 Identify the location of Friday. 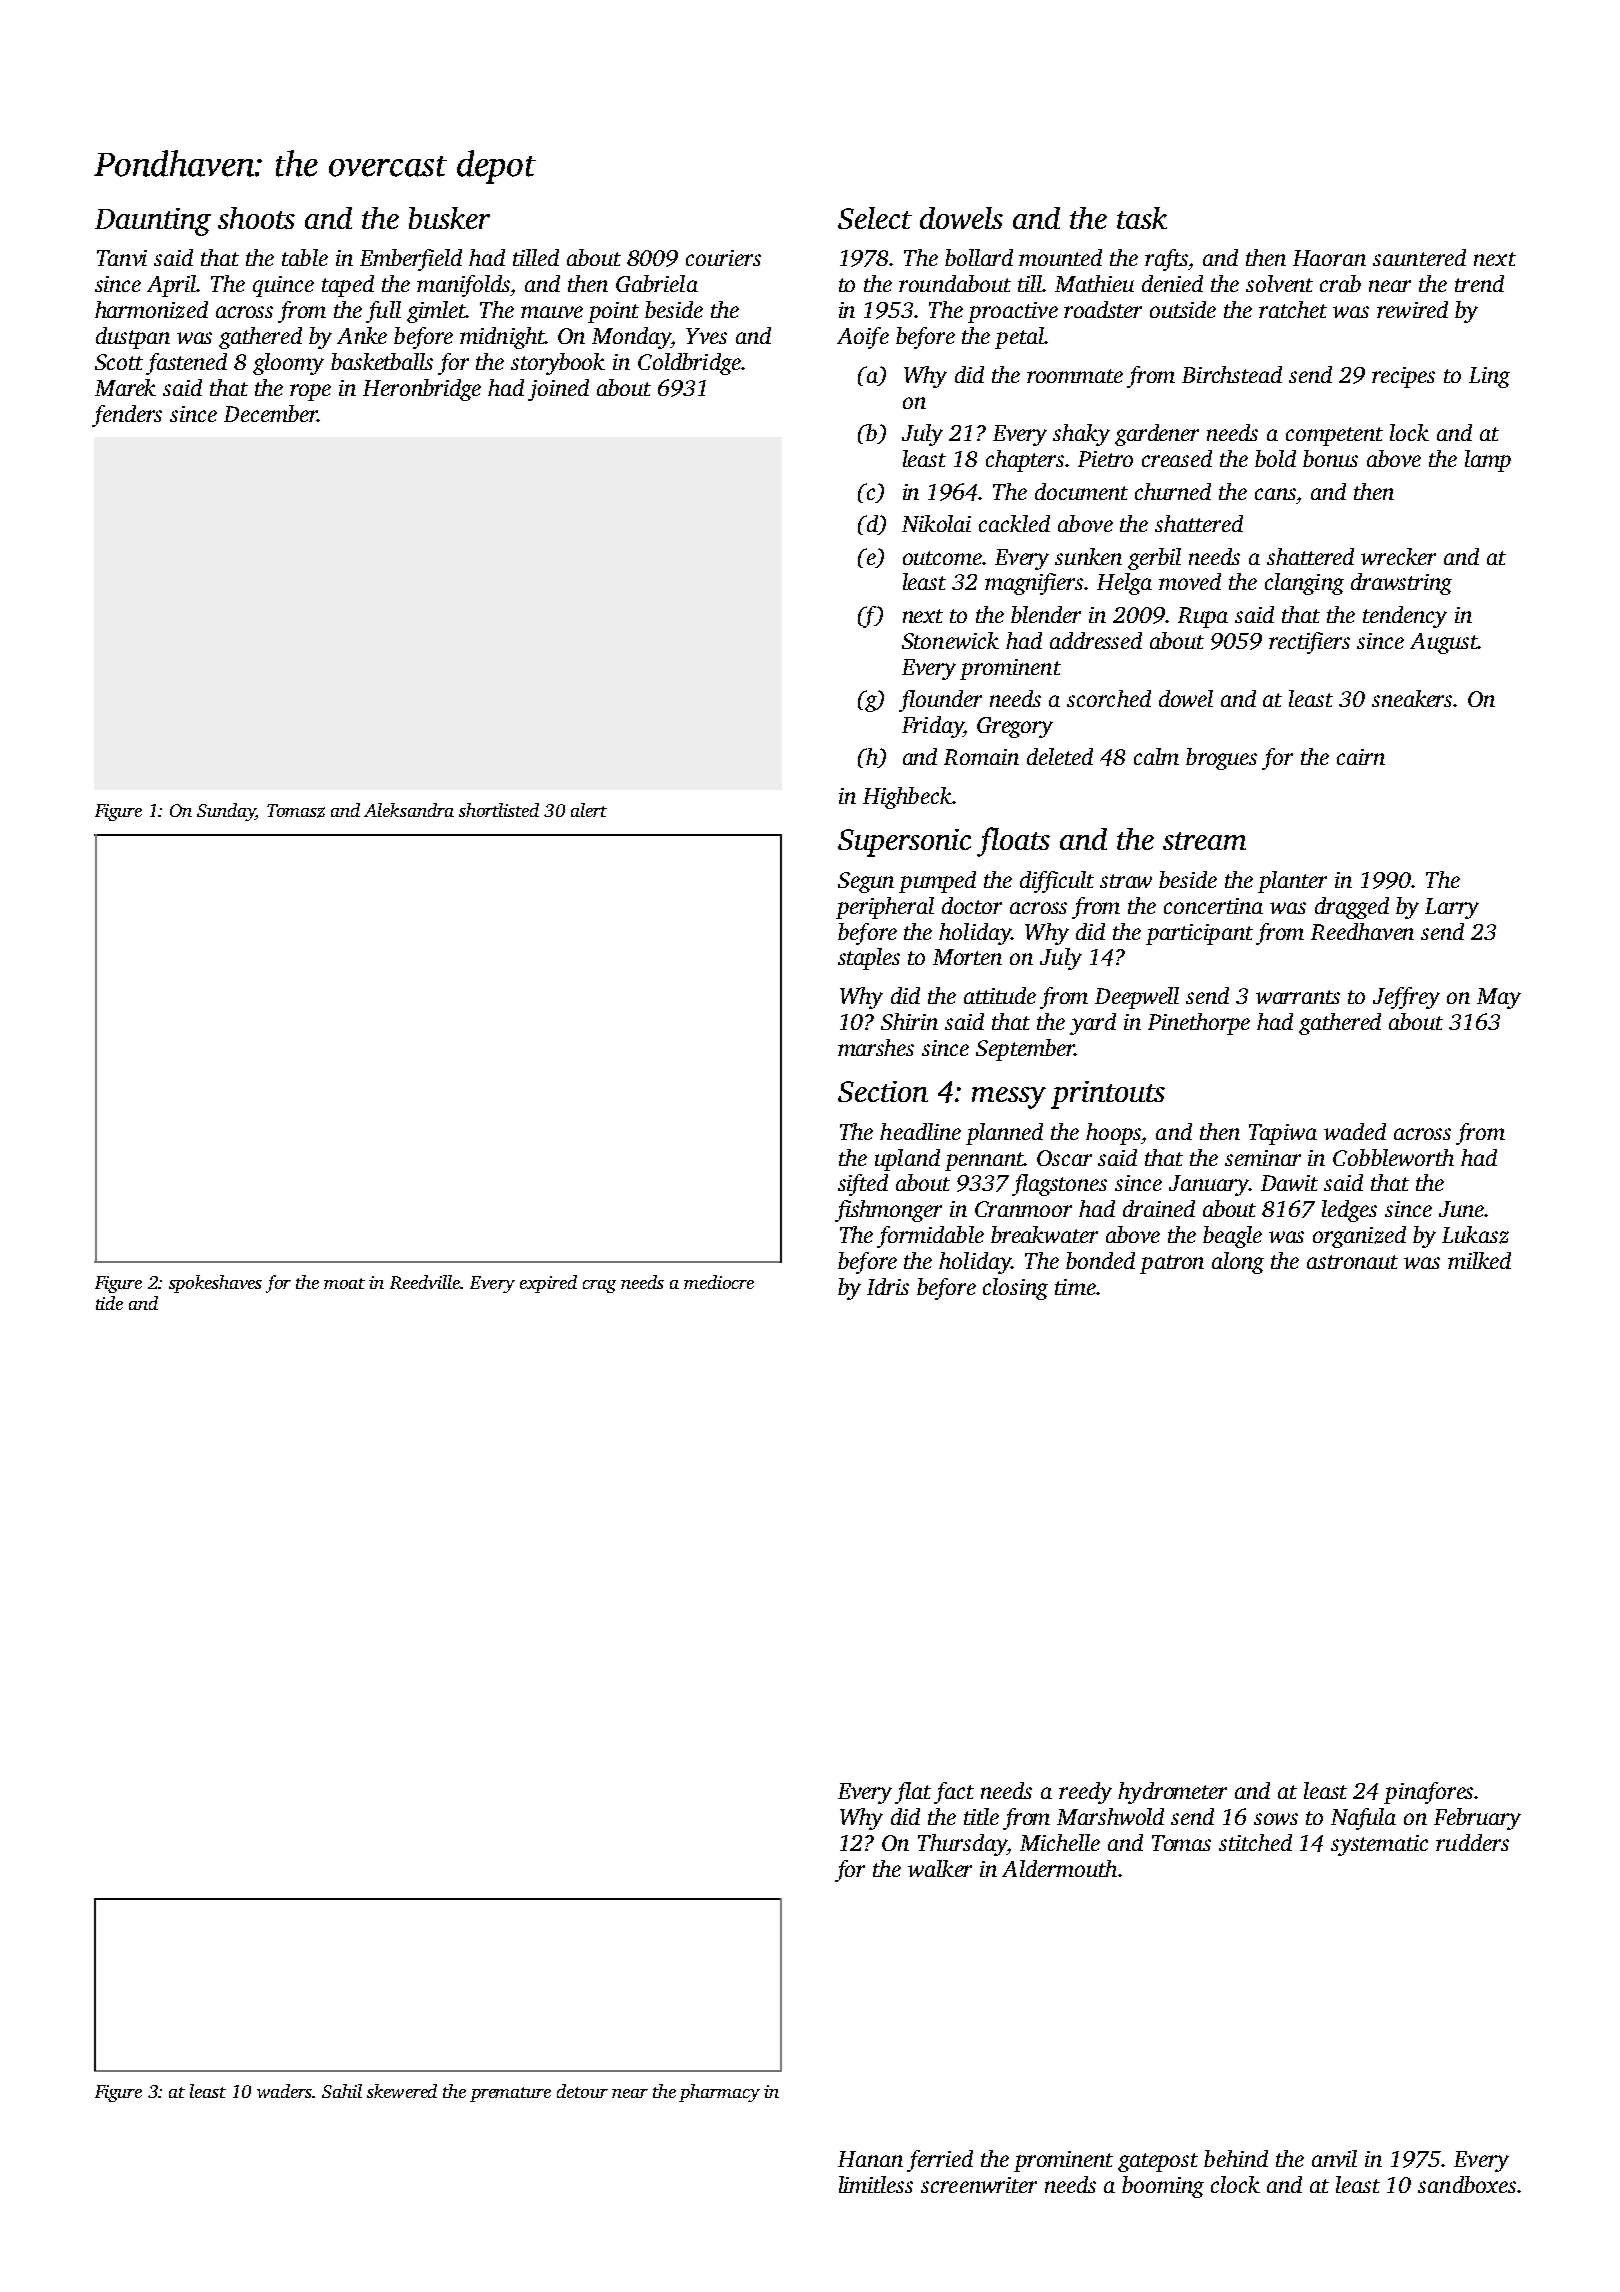
(932, 727).
